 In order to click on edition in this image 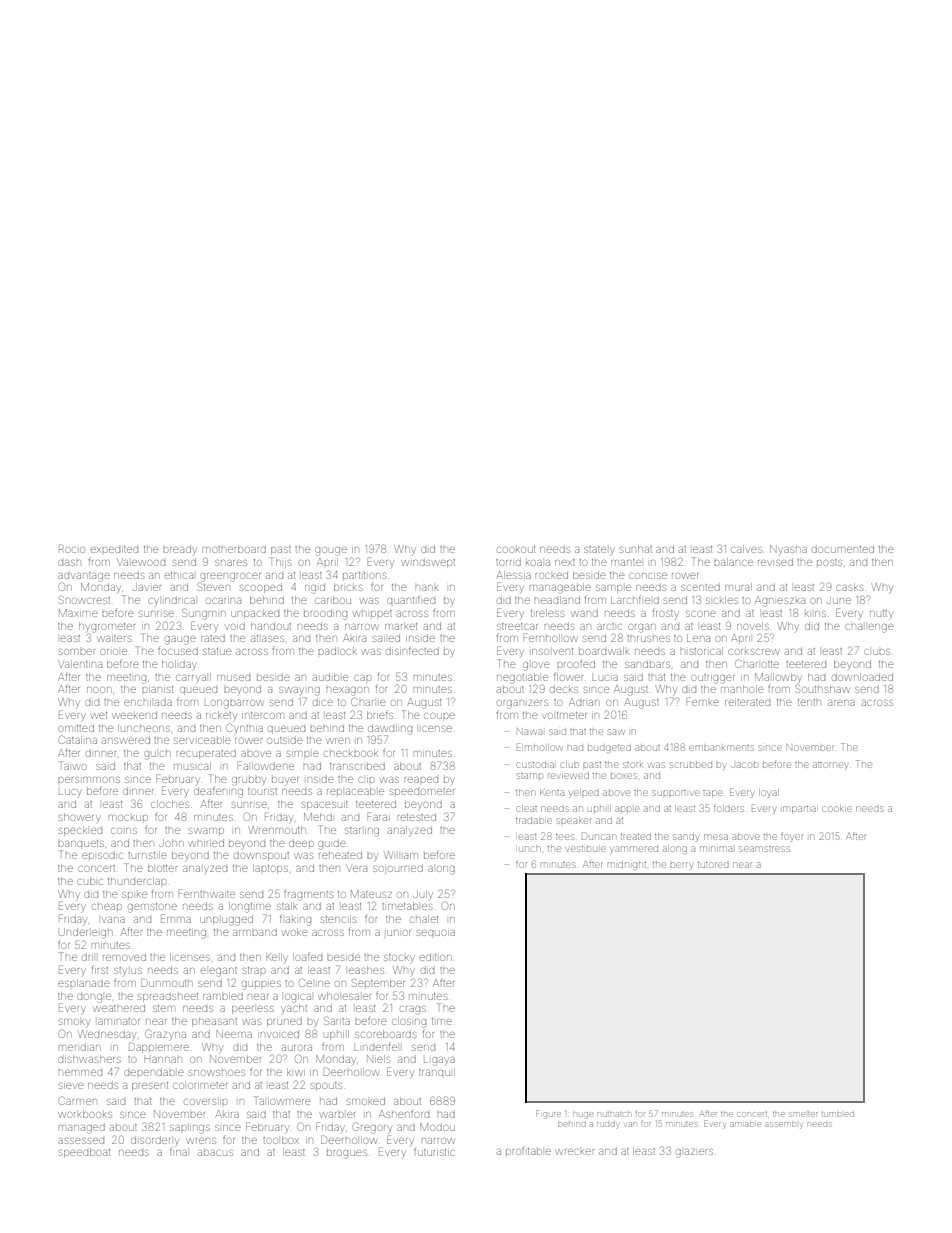, I will do `click(435, 957)`.
